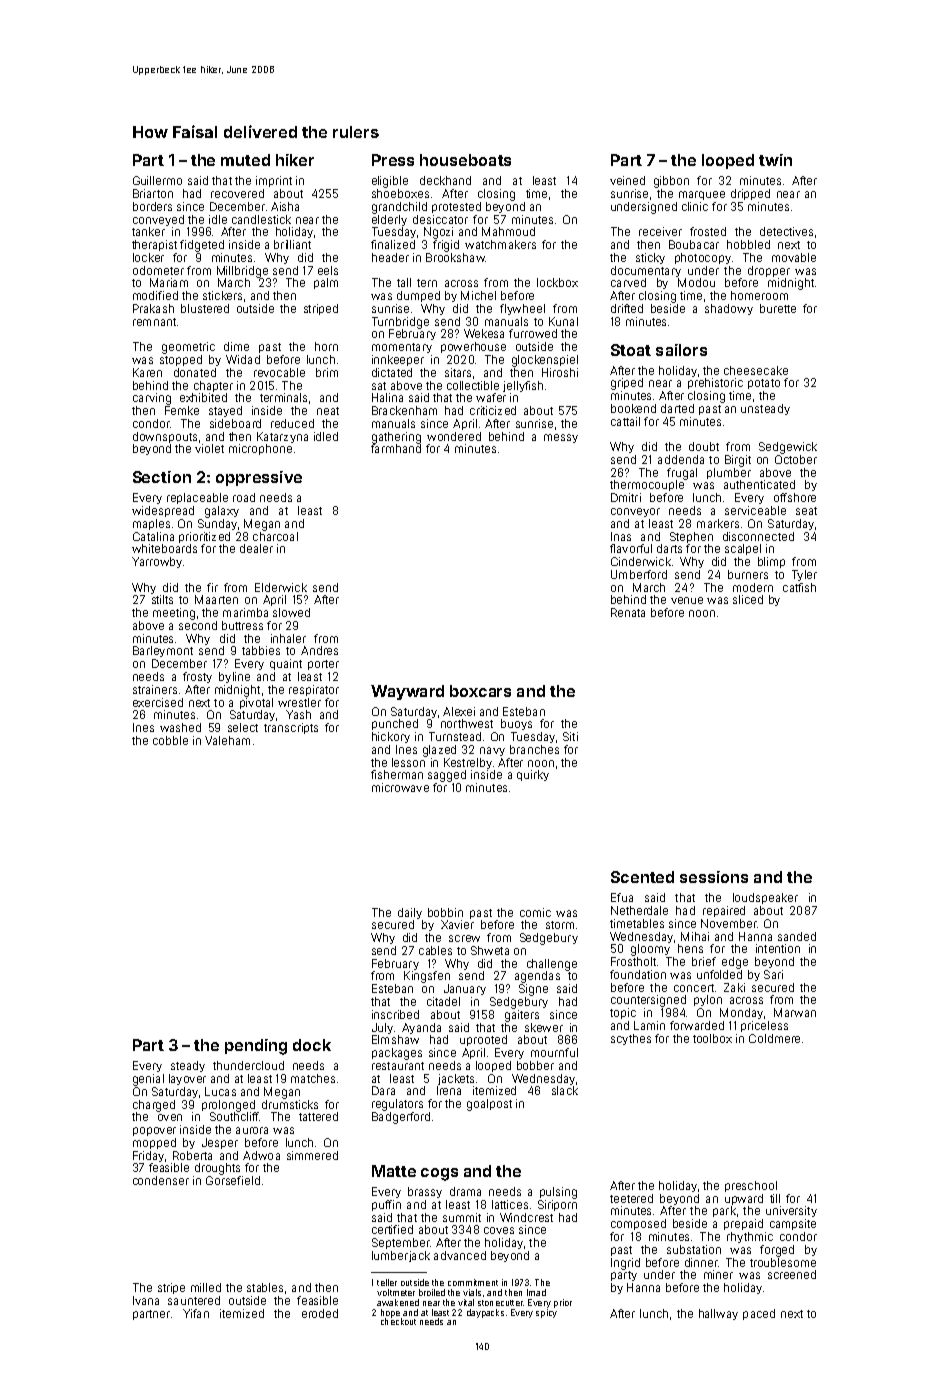 Image resolution: width=949 pixels, height=1375 pixels. I want to click on eroded, so click(320, 1313).
